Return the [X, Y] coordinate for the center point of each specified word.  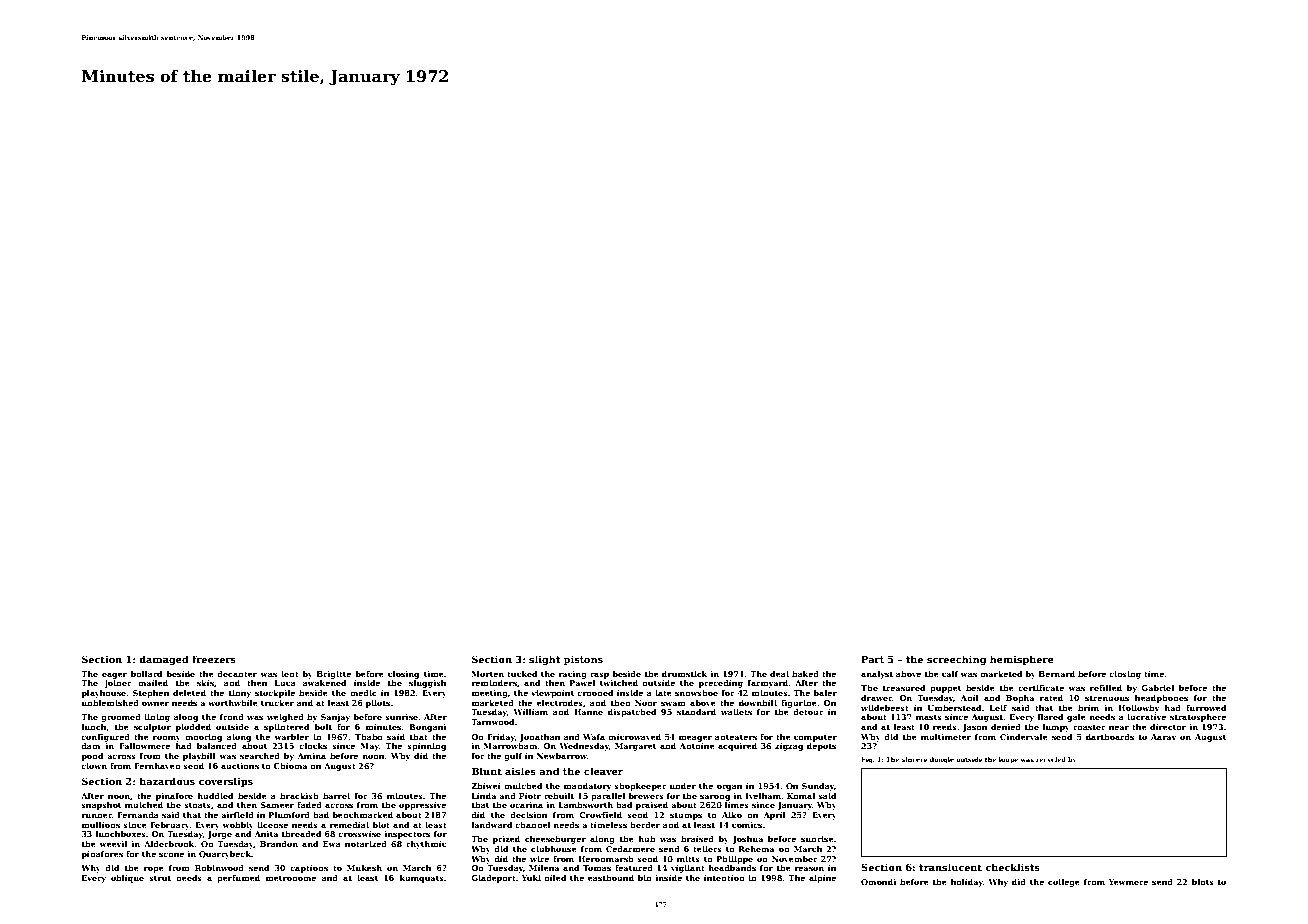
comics [747, 825]
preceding [720, 684]
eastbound [611, 878]
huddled [215, 796]
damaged [164, 660]
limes [737, 805]
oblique [127, 879]
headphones [1161, 699]
